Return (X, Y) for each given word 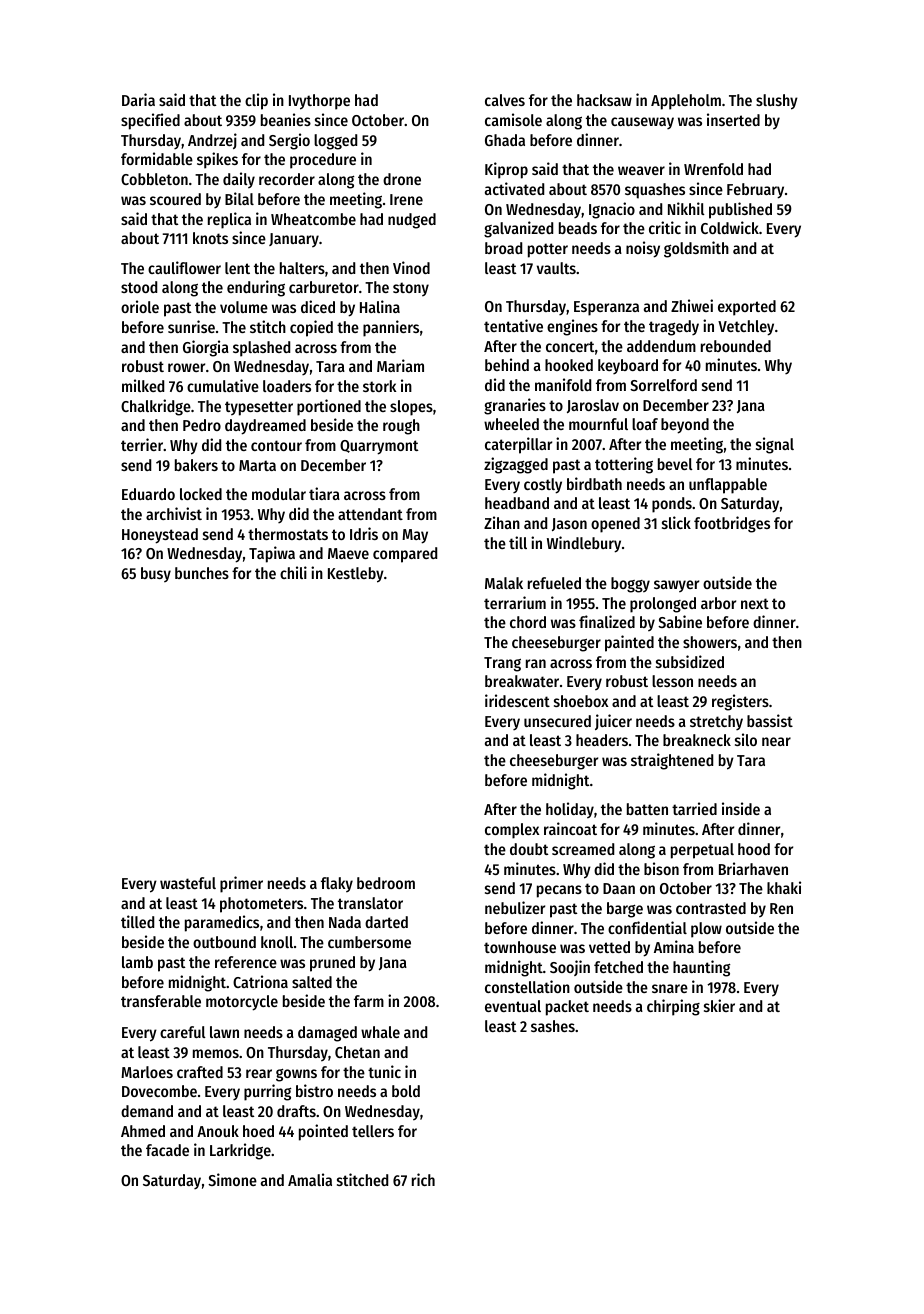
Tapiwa (272, 554)
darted (386, 922)
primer (241, 884)
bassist (770, 720)
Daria (138, 99)
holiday (570, 810)
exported (747, 308)
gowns (296, 1075)
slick (676, 522)
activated (514, 188)
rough (401, 427)
